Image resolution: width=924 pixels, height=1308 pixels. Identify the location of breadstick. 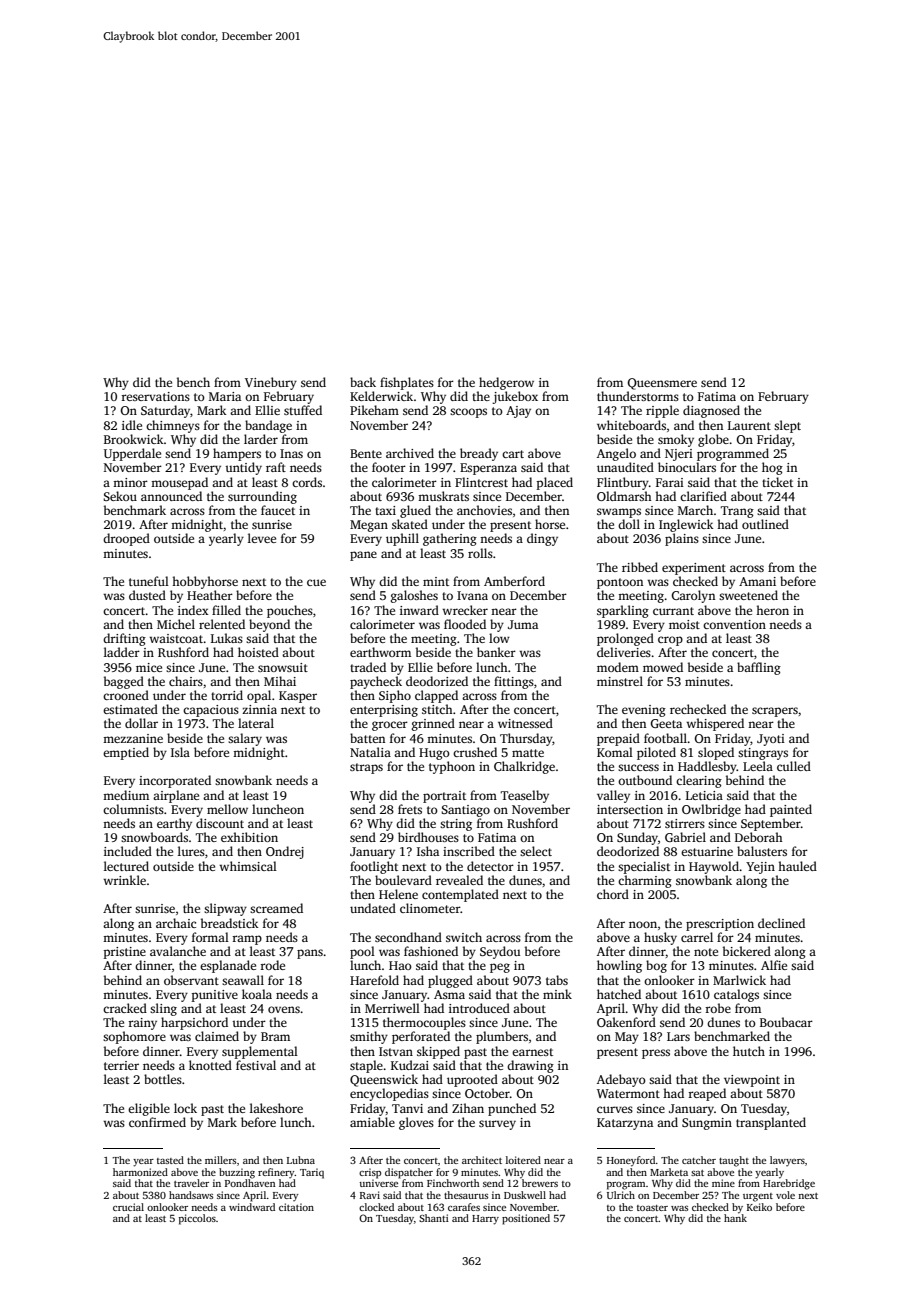
(230, 923).
